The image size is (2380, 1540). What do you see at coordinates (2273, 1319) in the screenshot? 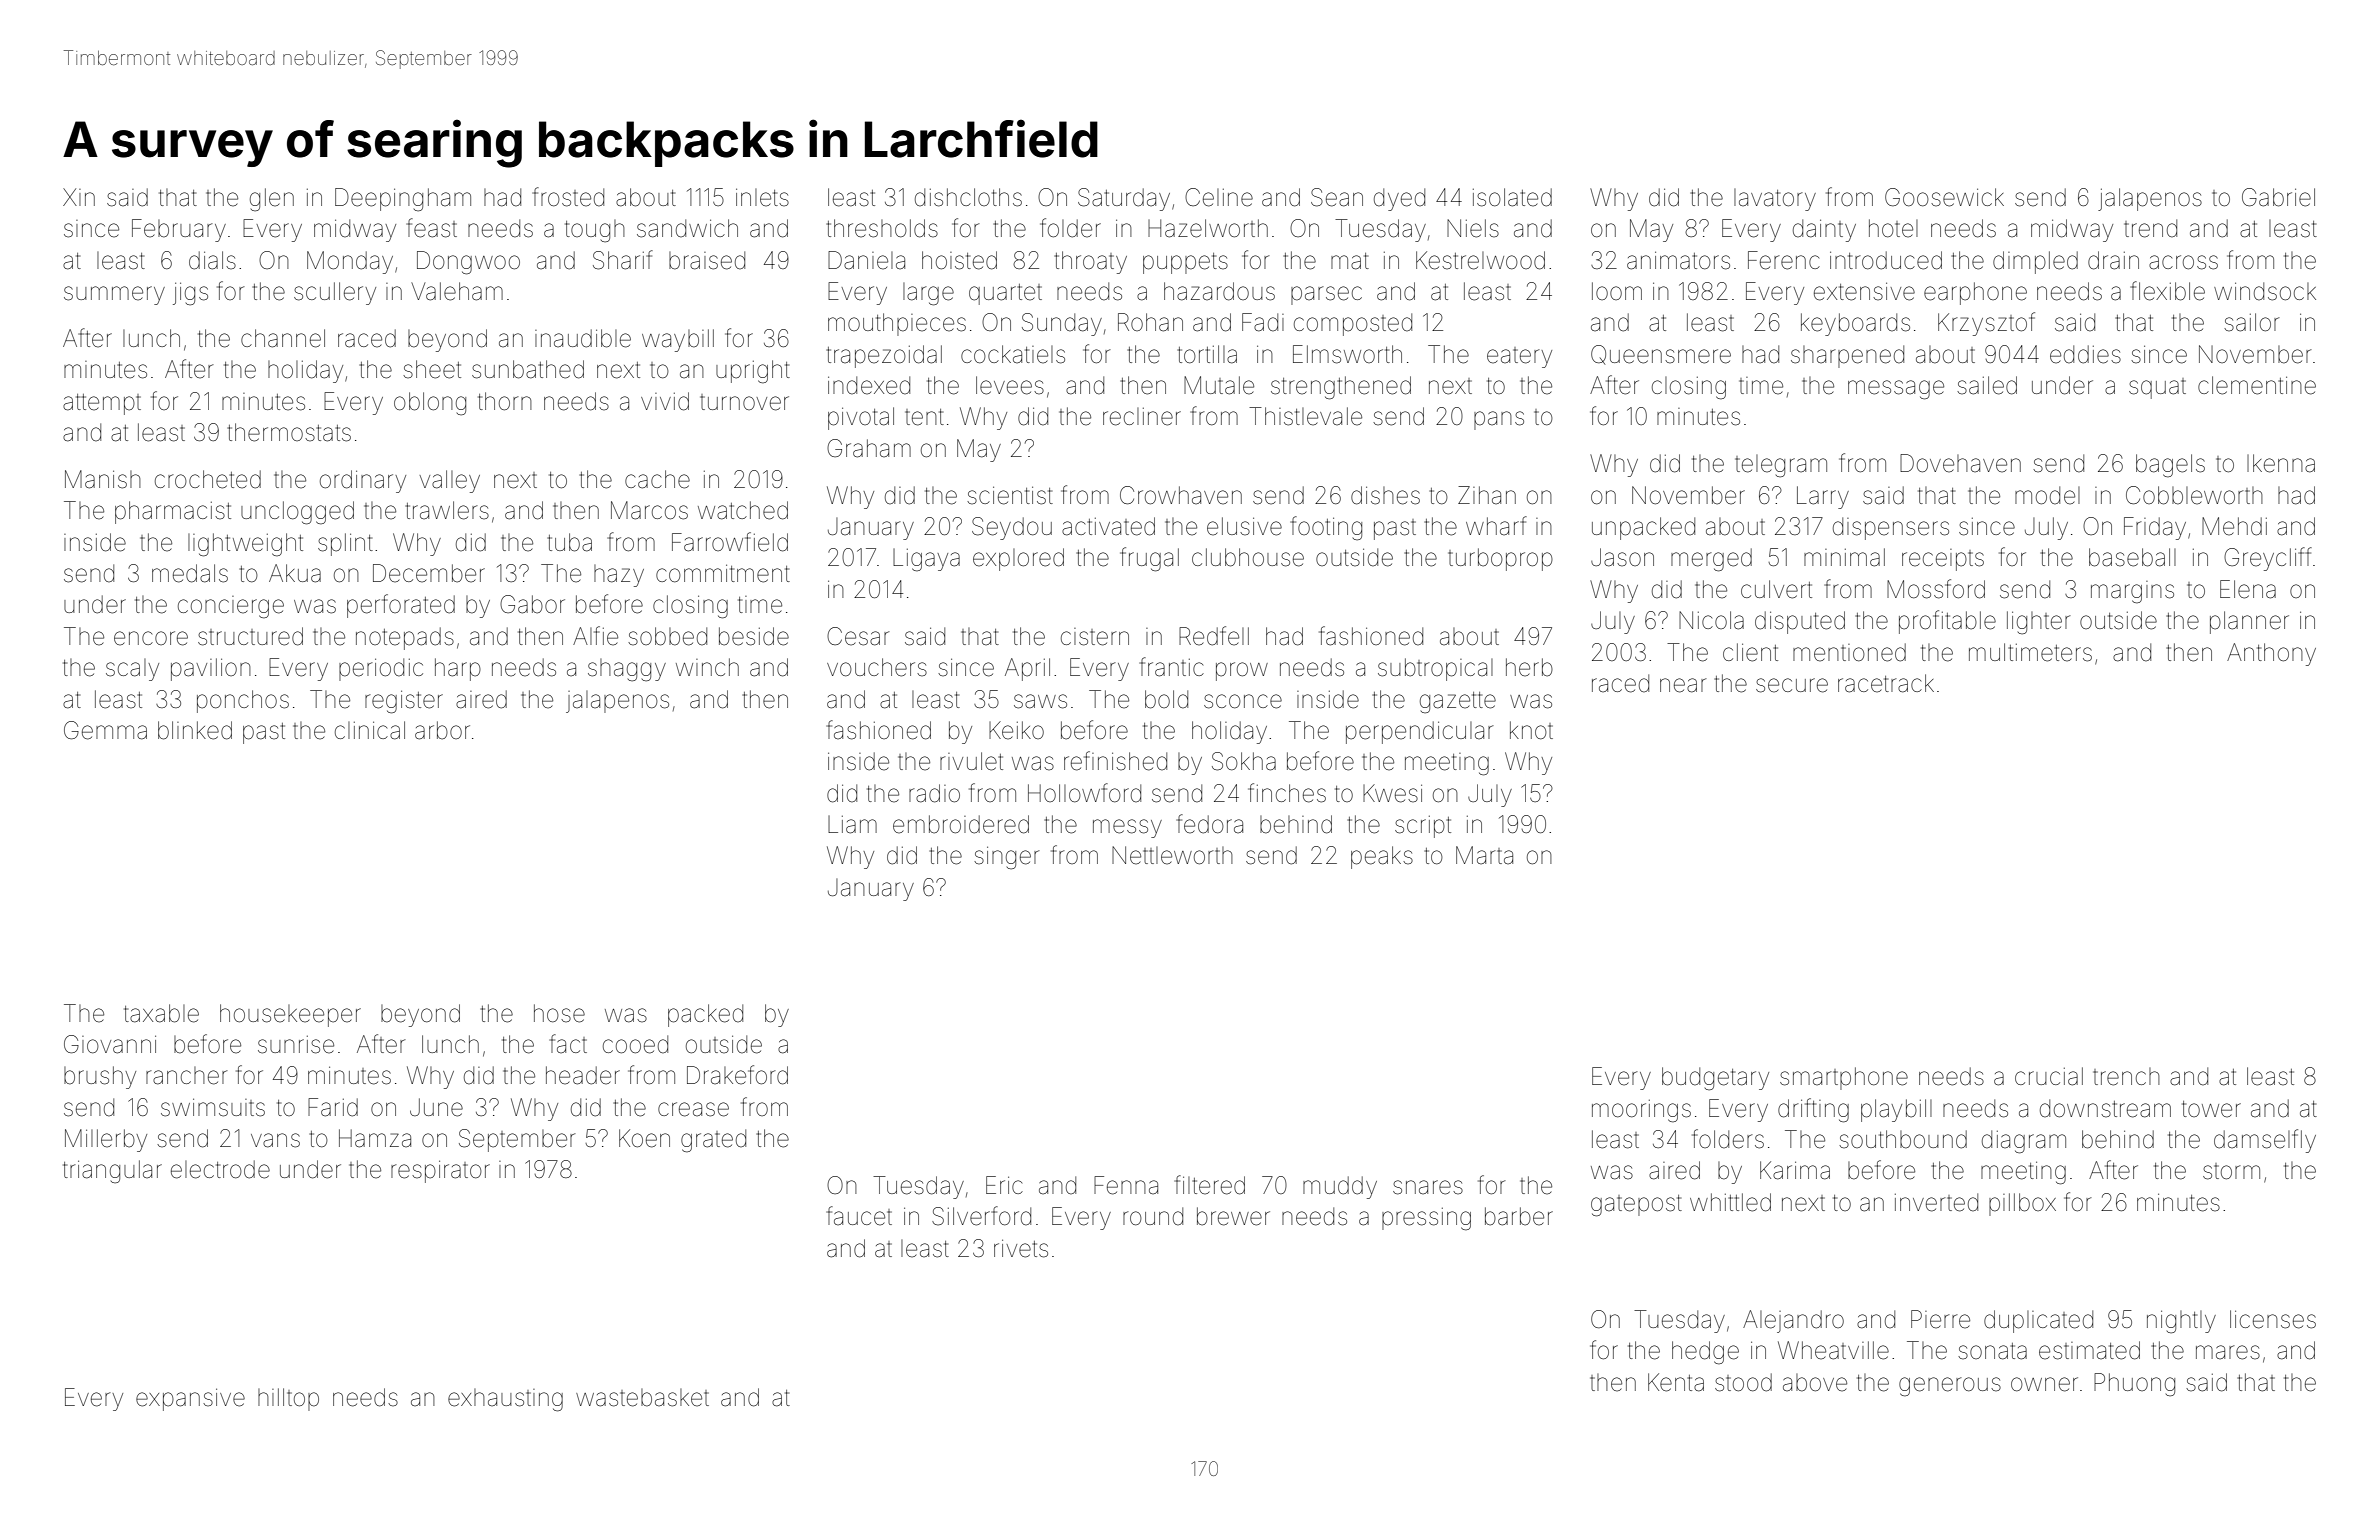
I see `licenses` at bounding box center [2273, 1319].
